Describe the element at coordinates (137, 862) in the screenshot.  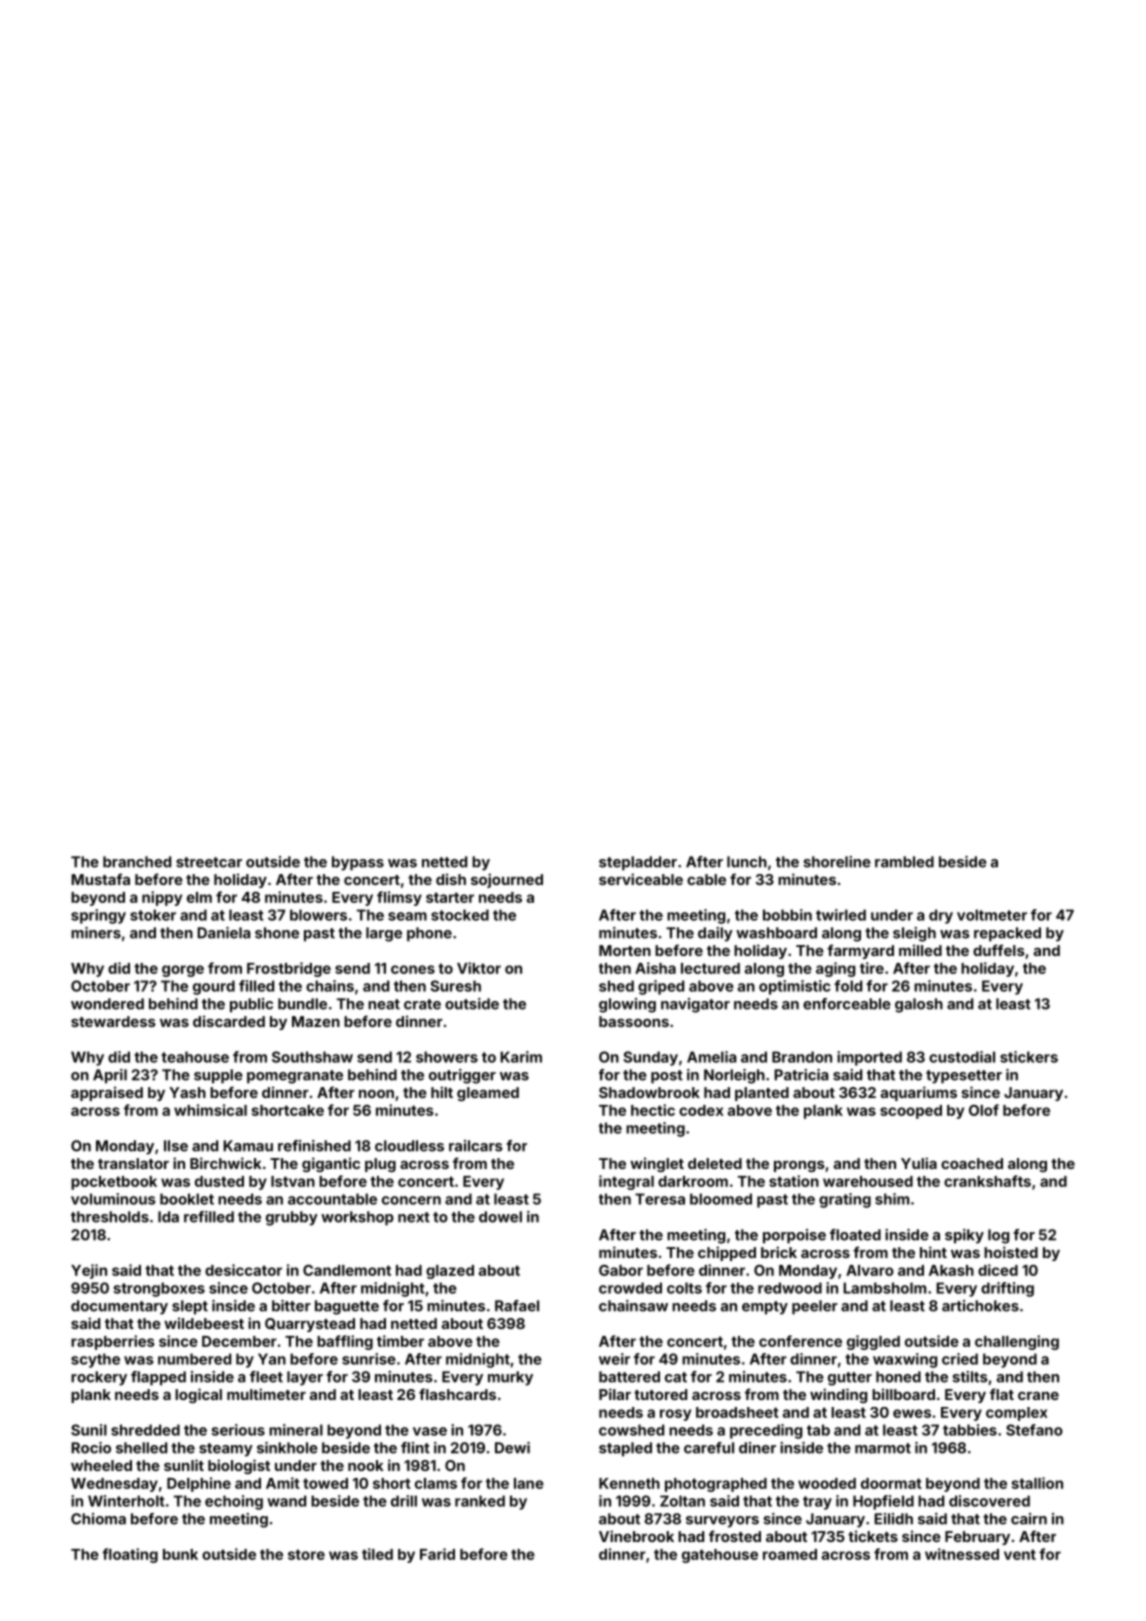
I see `branched` at that location.
